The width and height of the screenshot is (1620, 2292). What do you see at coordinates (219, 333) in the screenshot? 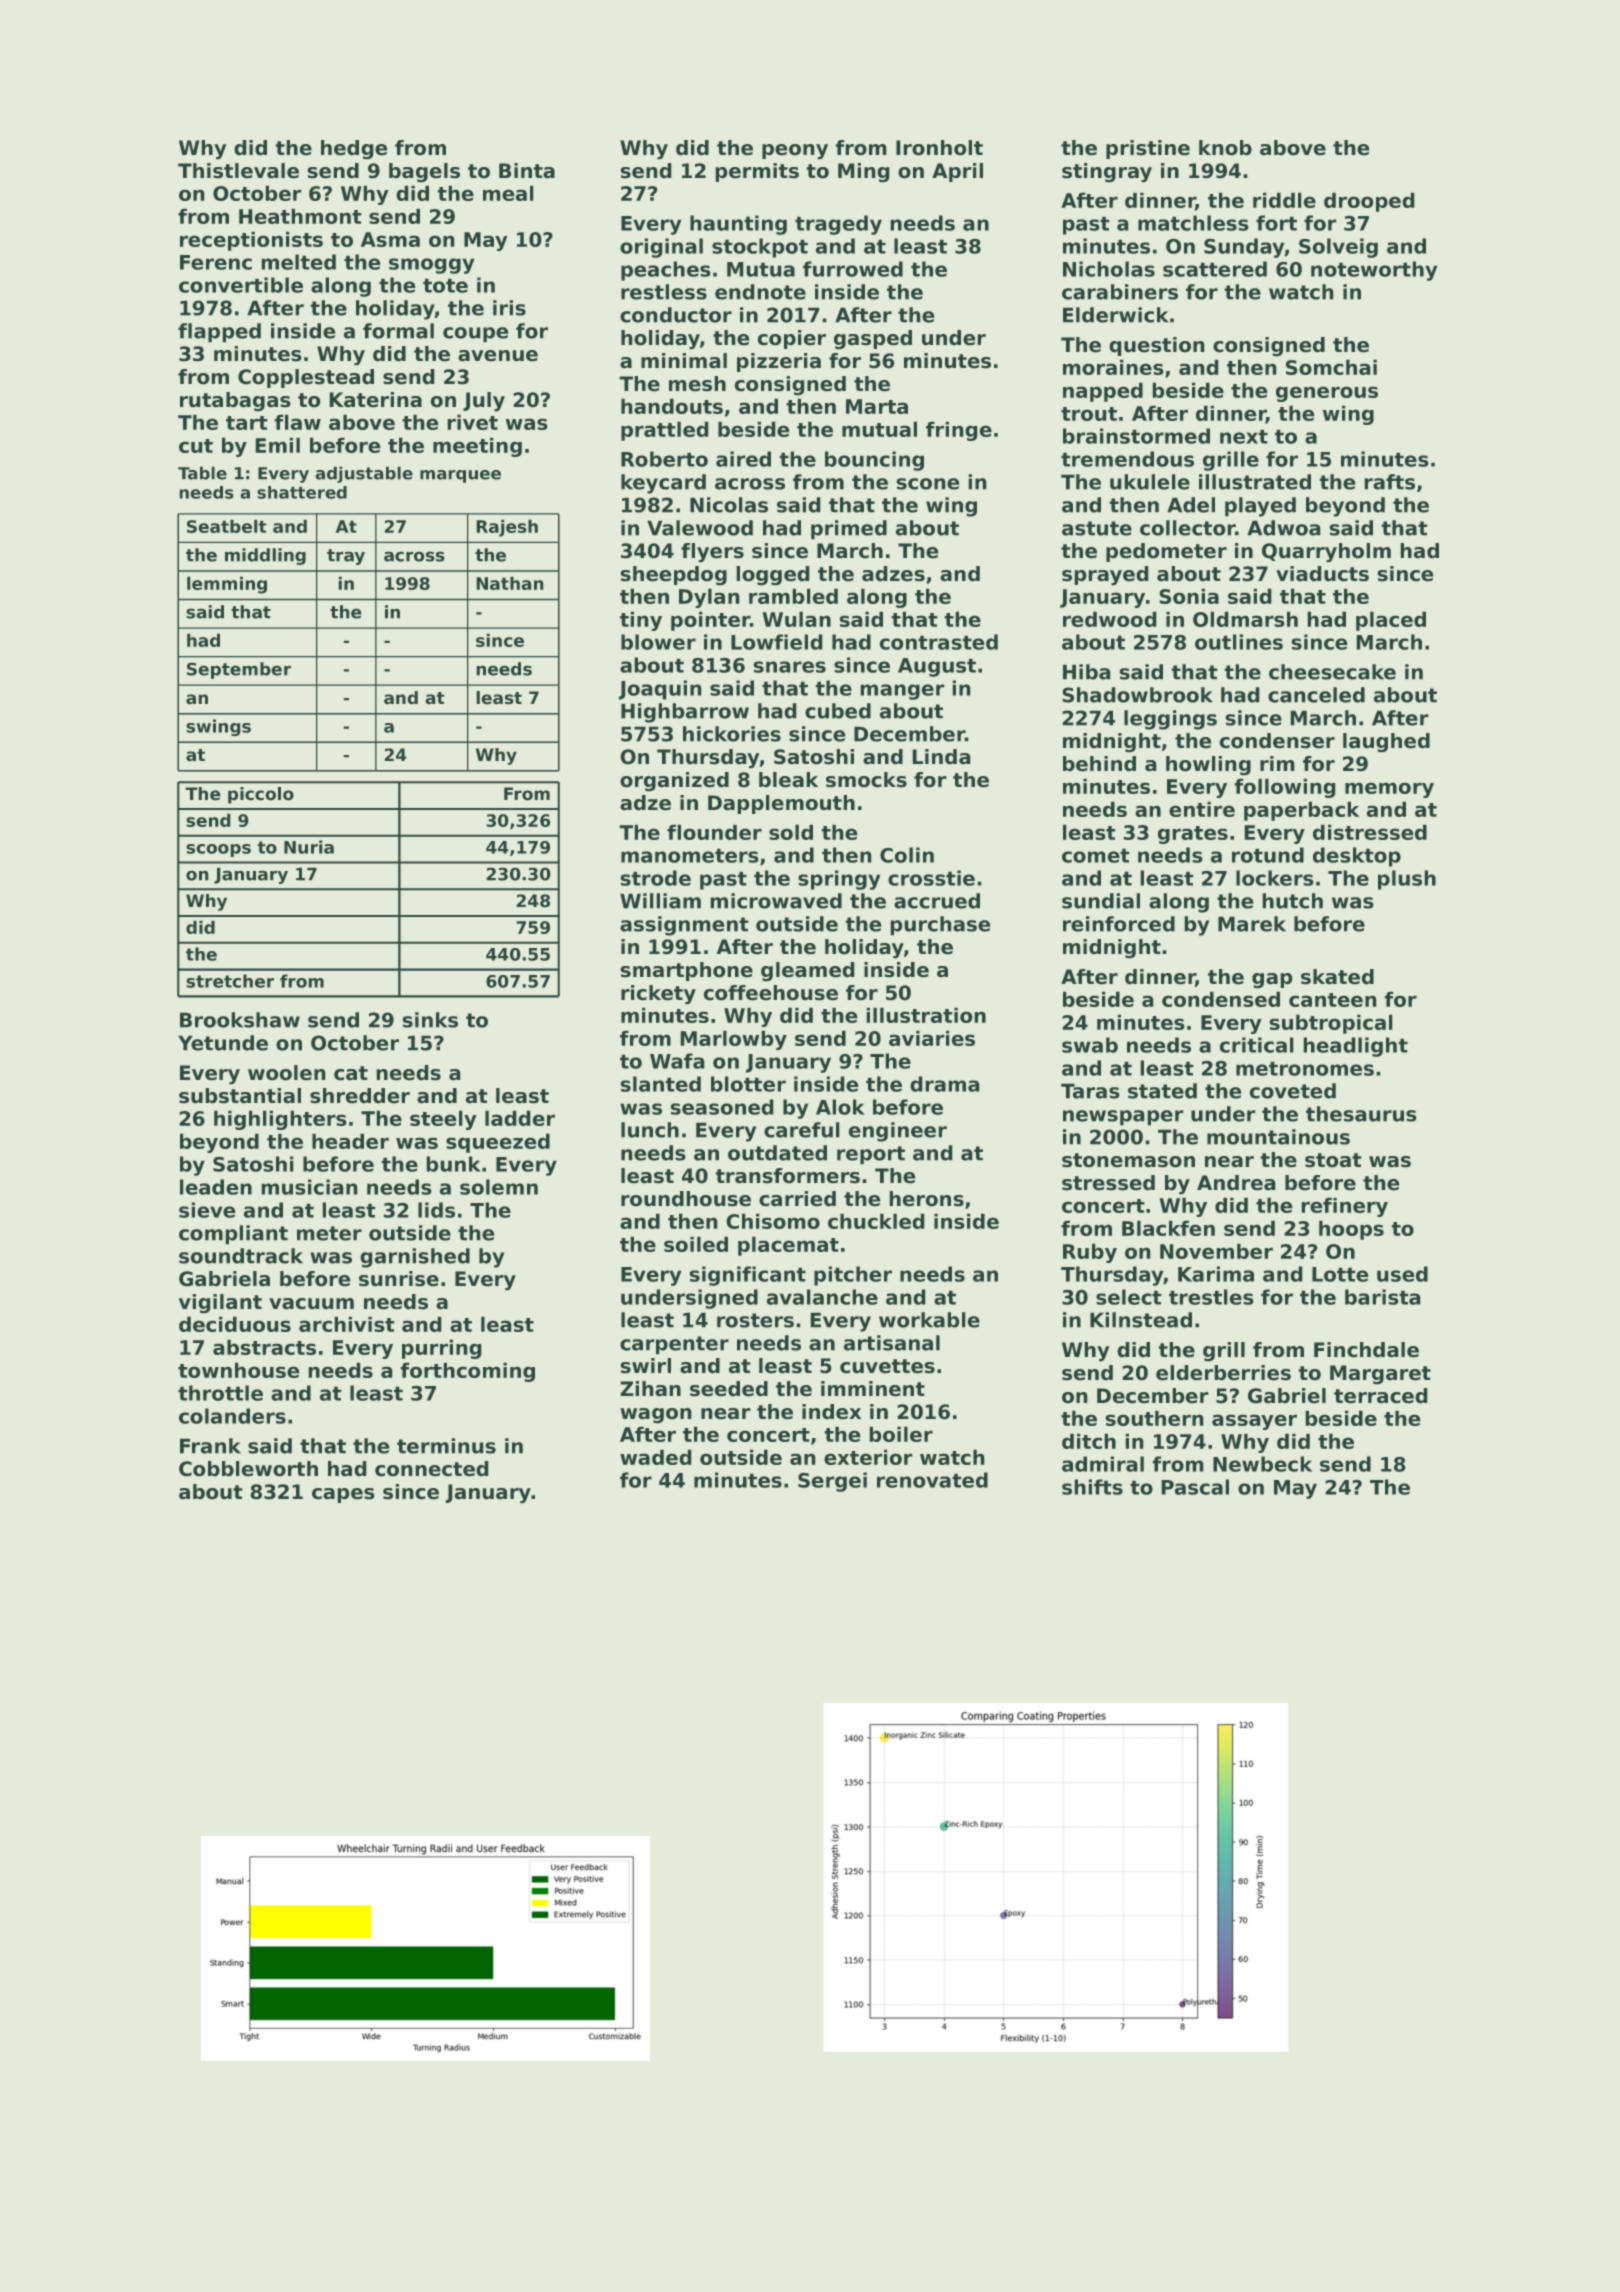
I see `flapped` at bounding box center [219, 333].
